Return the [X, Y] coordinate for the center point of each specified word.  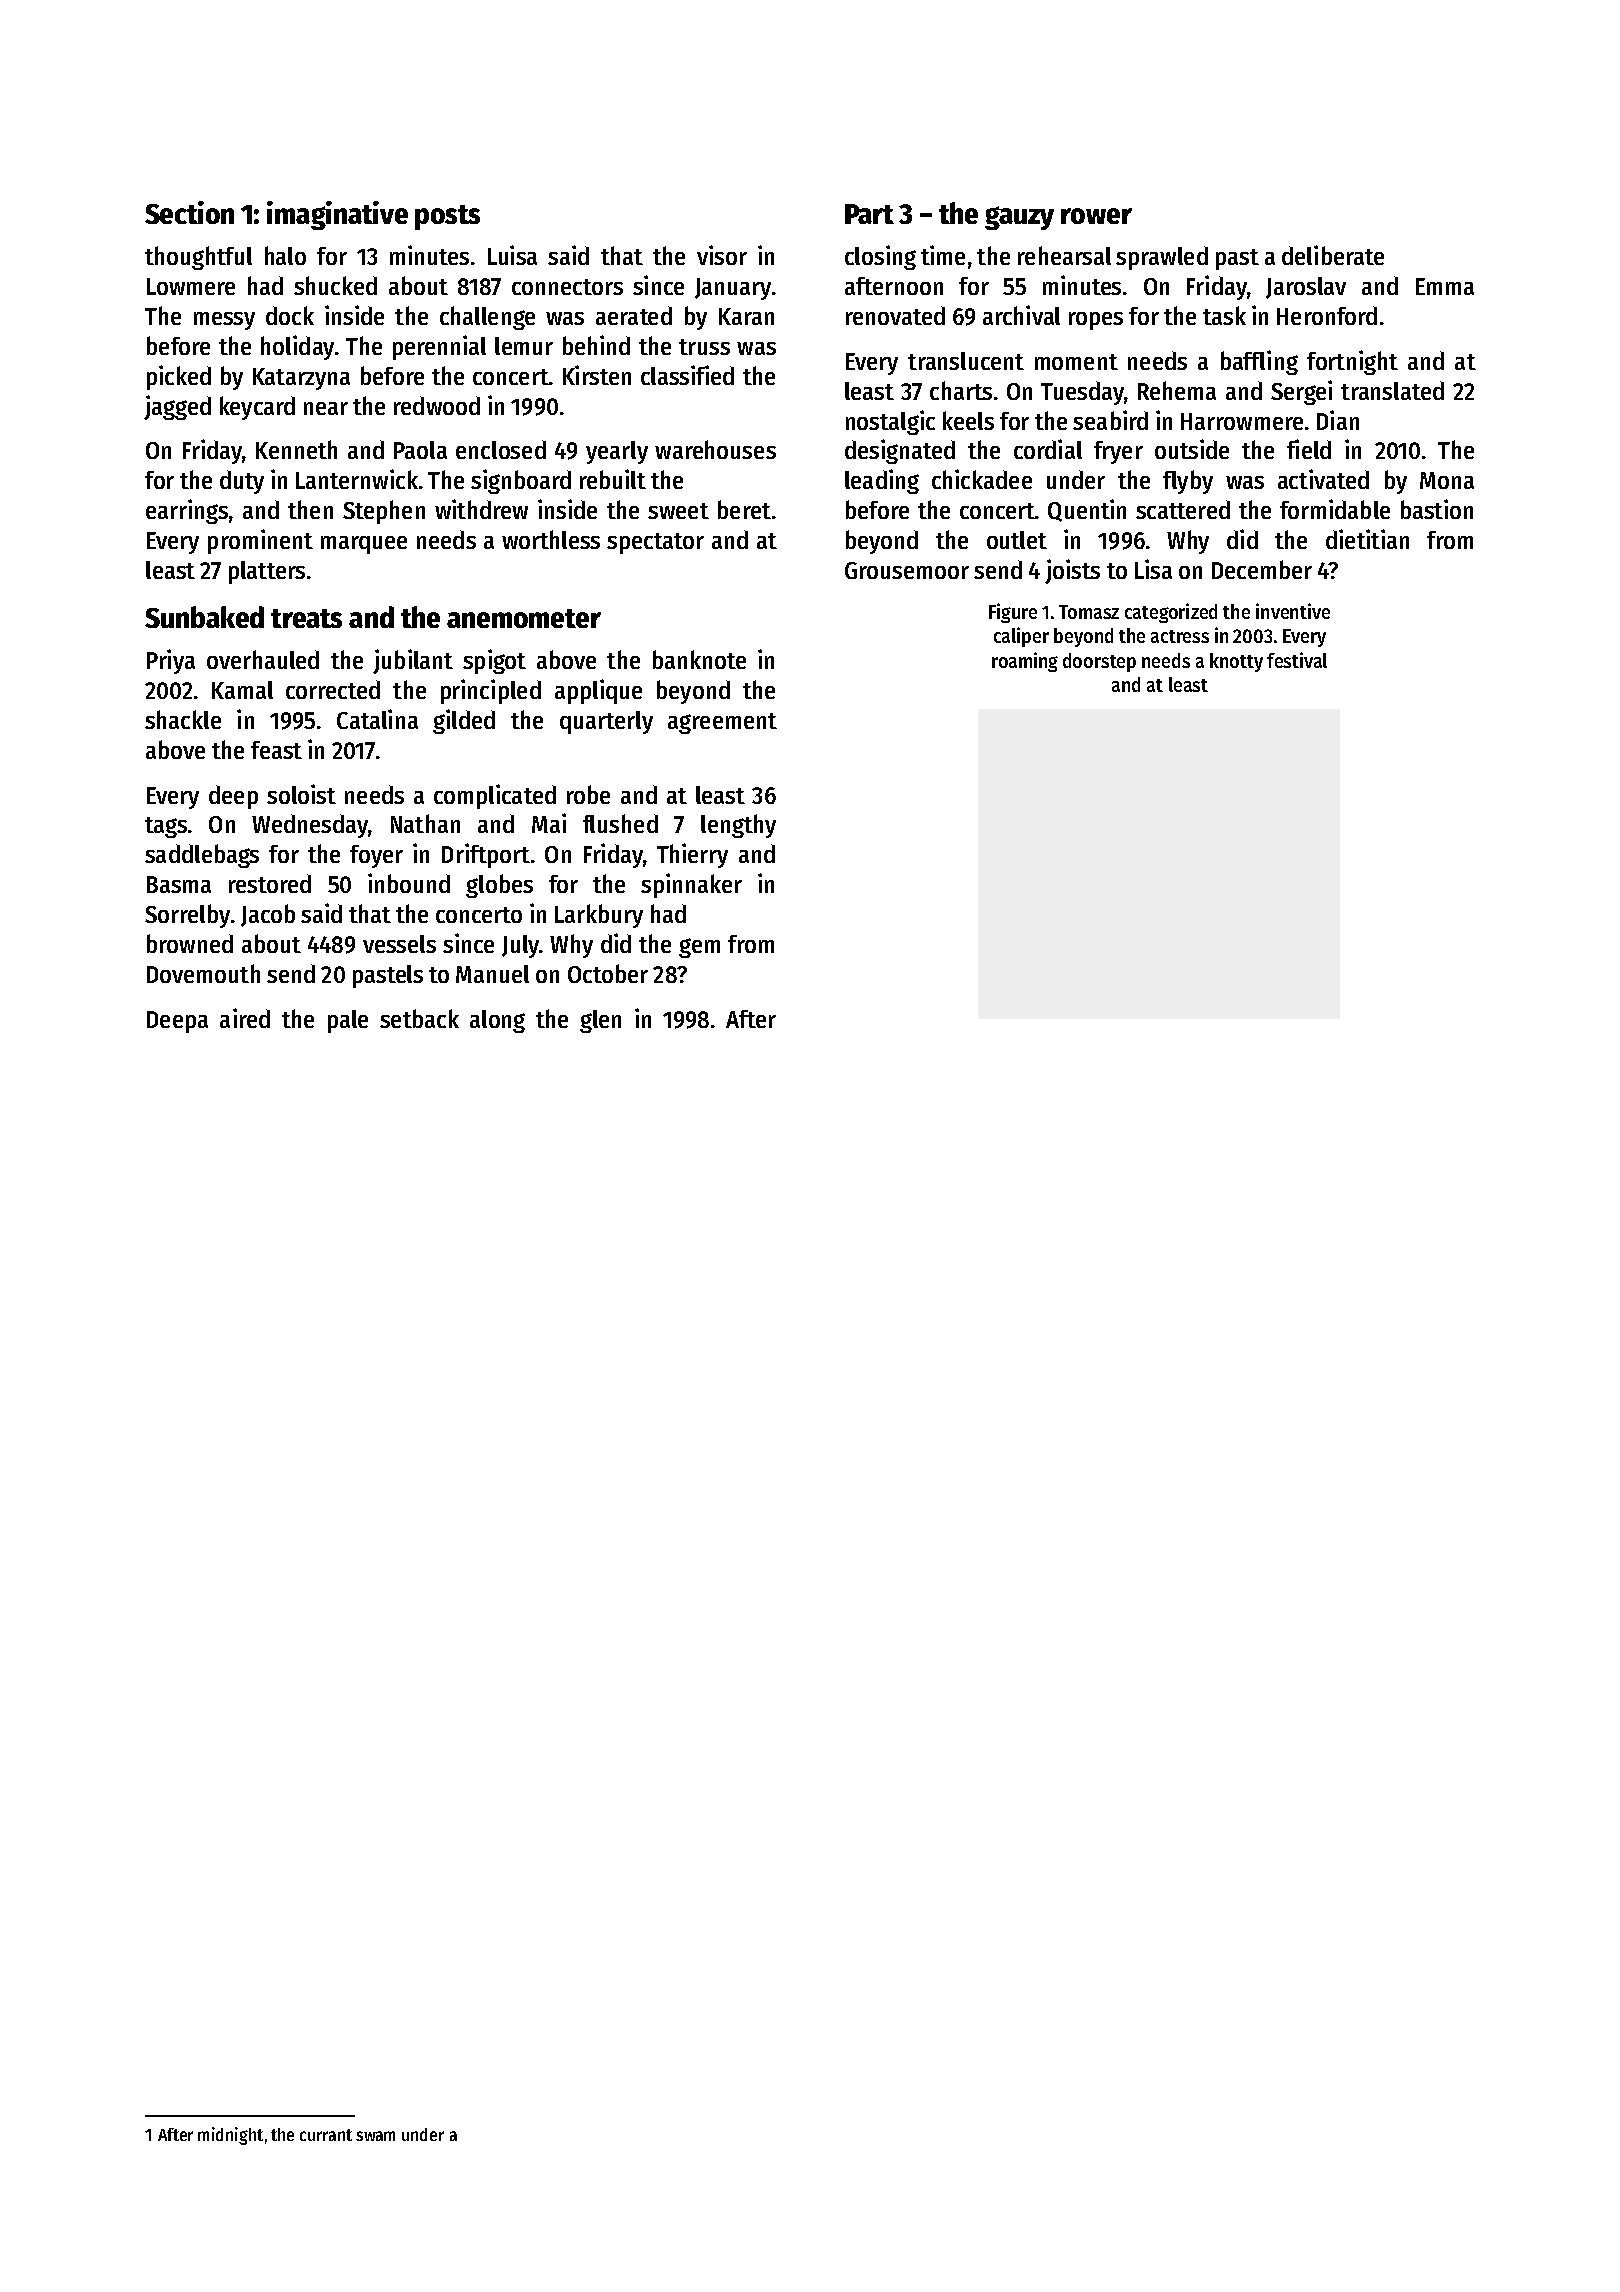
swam [375, 2136]
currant [326, 2135]
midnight [230, 2136]
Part [869, 214]
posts [447, 217]
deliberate [1333, 255]
